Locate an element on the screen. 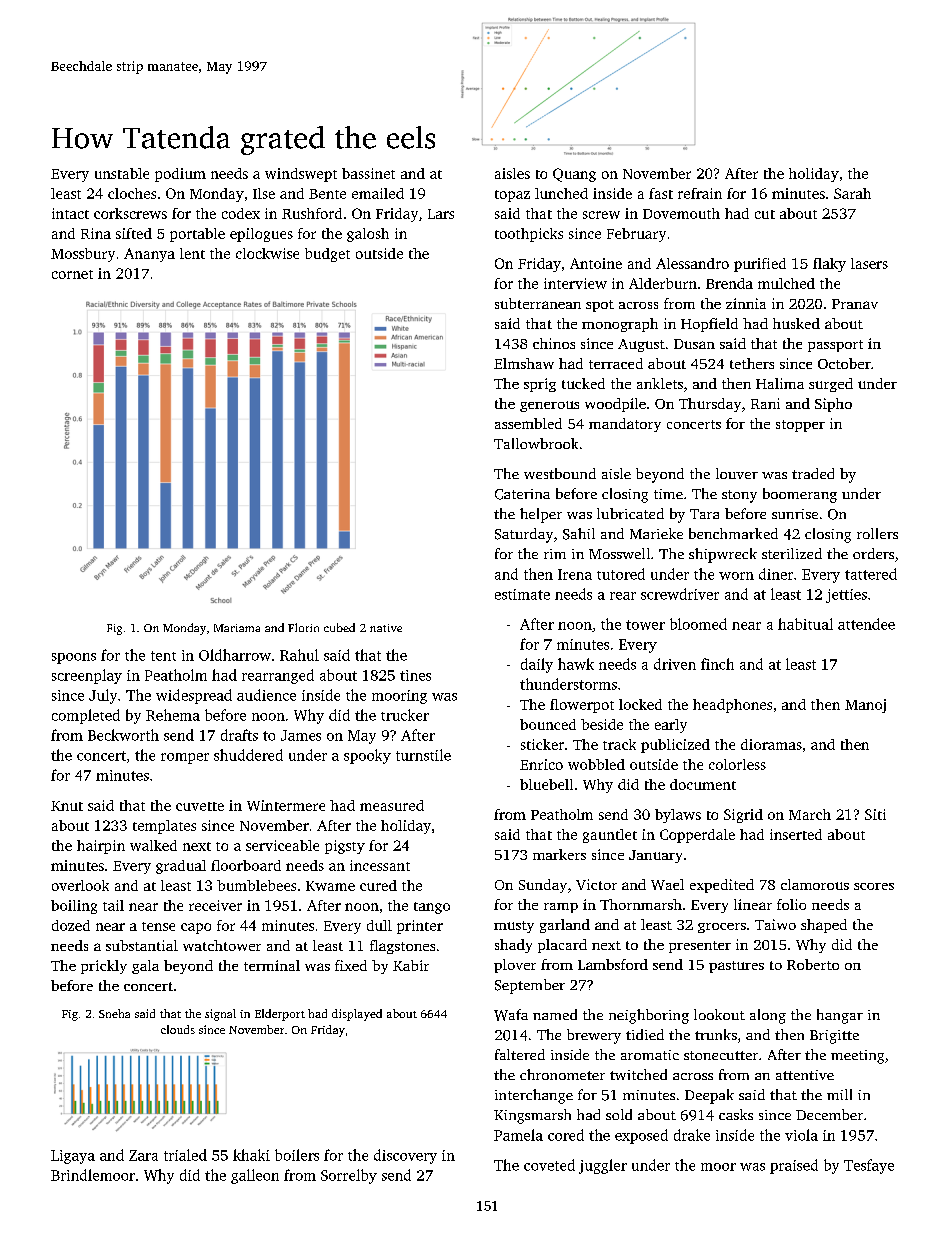 This screenshot has height=1233, width=952. trialed is located at coordinates (185, 1155).
